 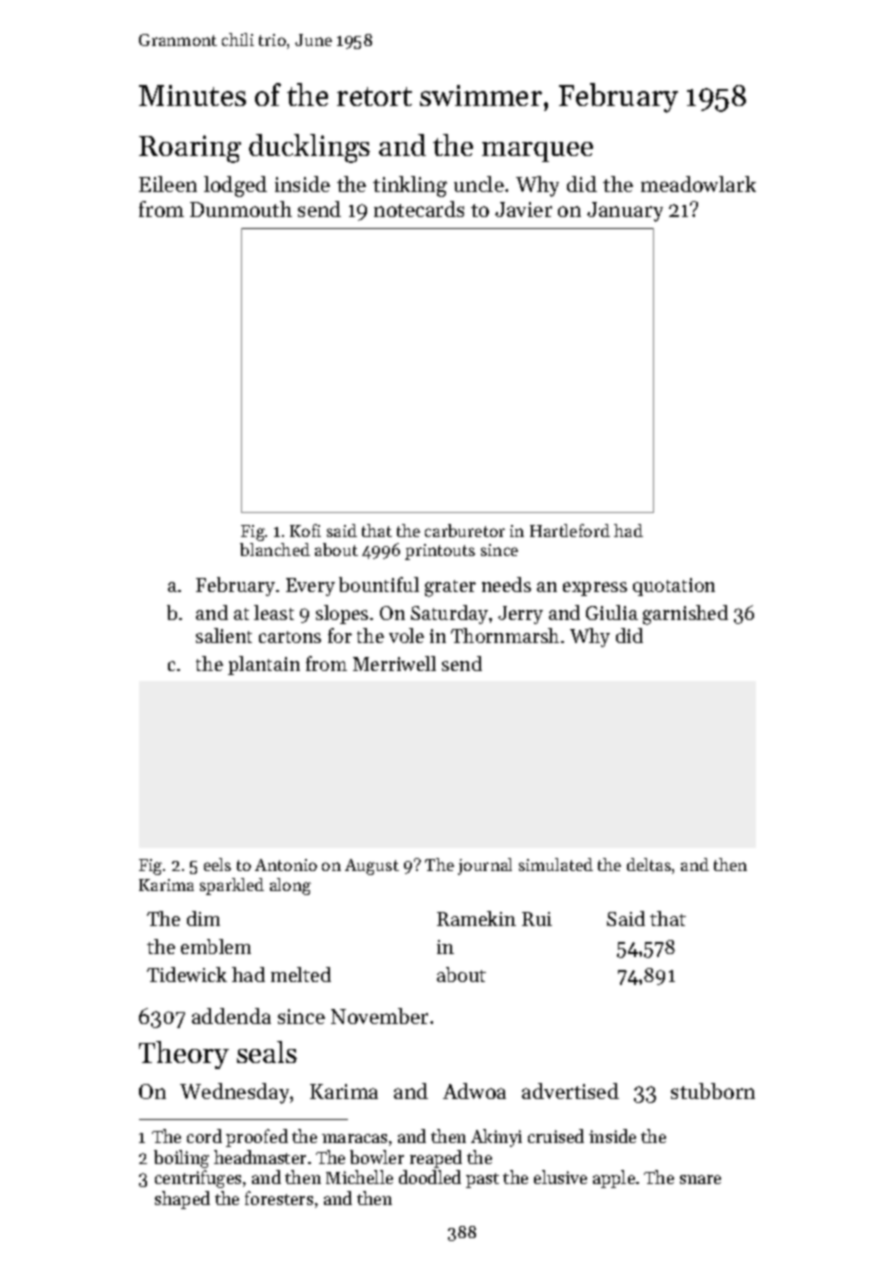 I want to click on Roaring, so click(x=190, y=149).
